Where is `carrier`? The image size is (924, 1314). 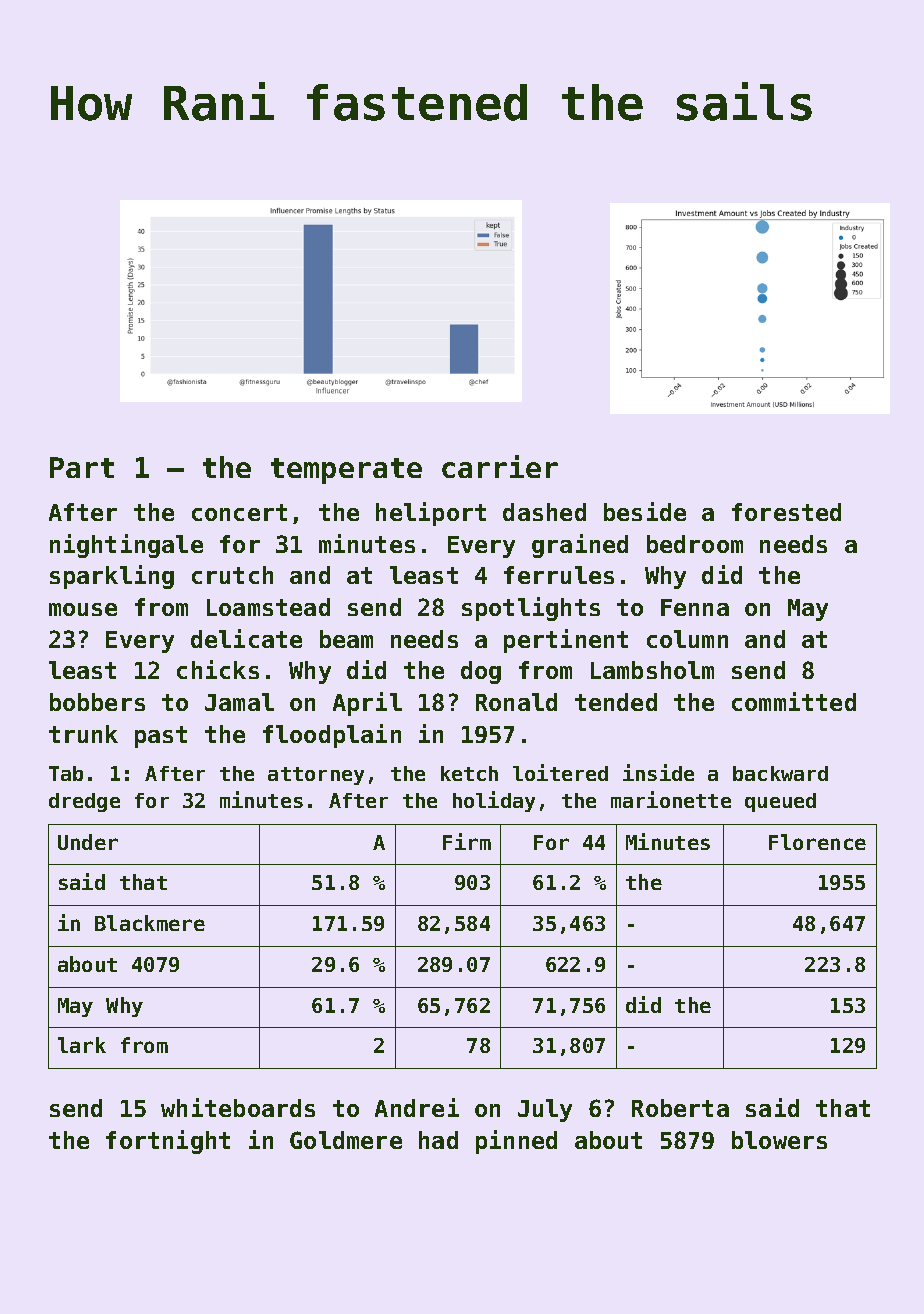 carrier is located at coordinates (500, 466).
